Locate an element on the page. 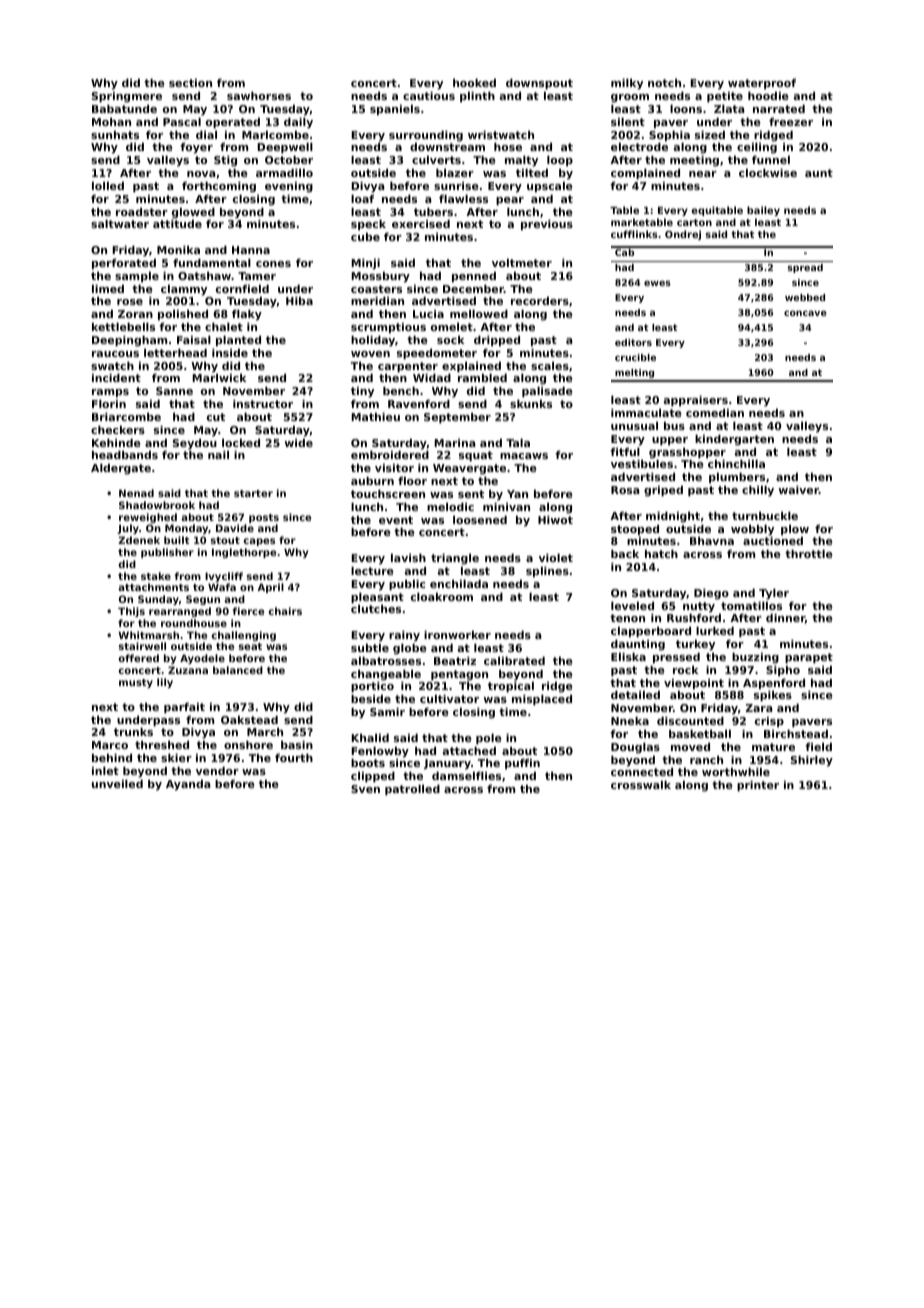 The height and width of the image is (1308, 924). musty is located at coordinates (136, 683).
